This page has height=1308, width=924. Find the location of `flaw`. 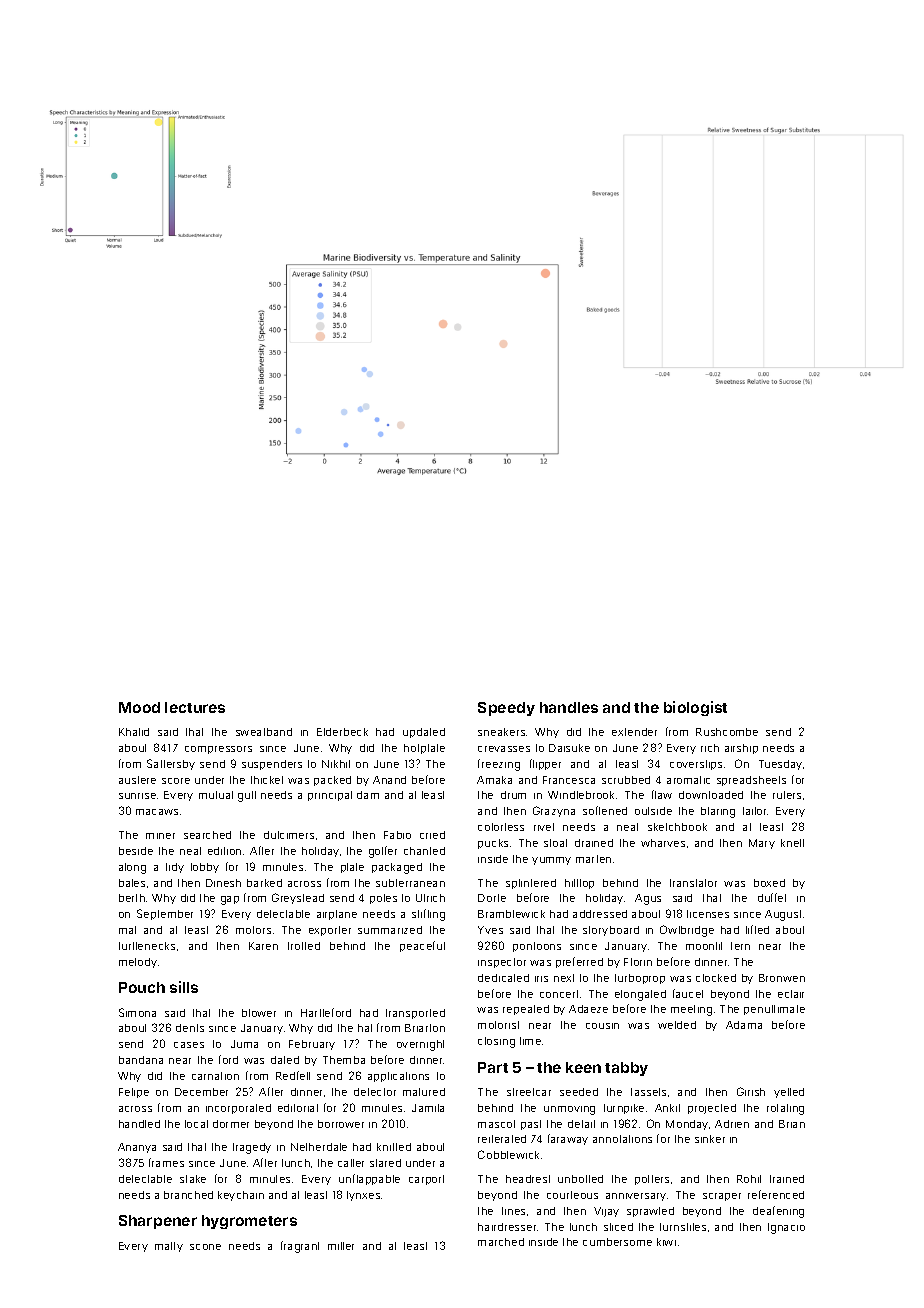

flaw is located at coordinates (662, 794).
